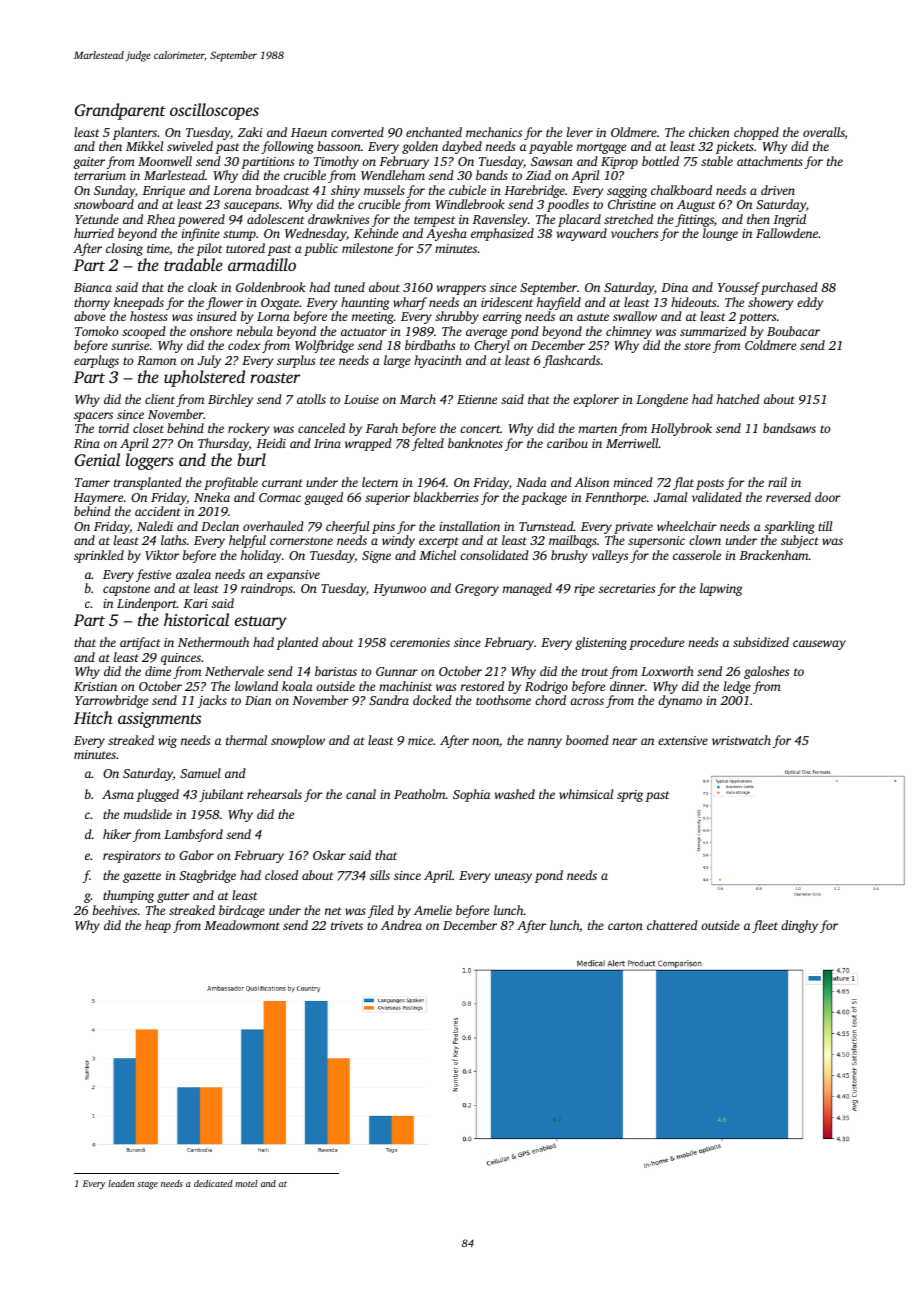  I want to click on cubicle, so click(467, 190).
